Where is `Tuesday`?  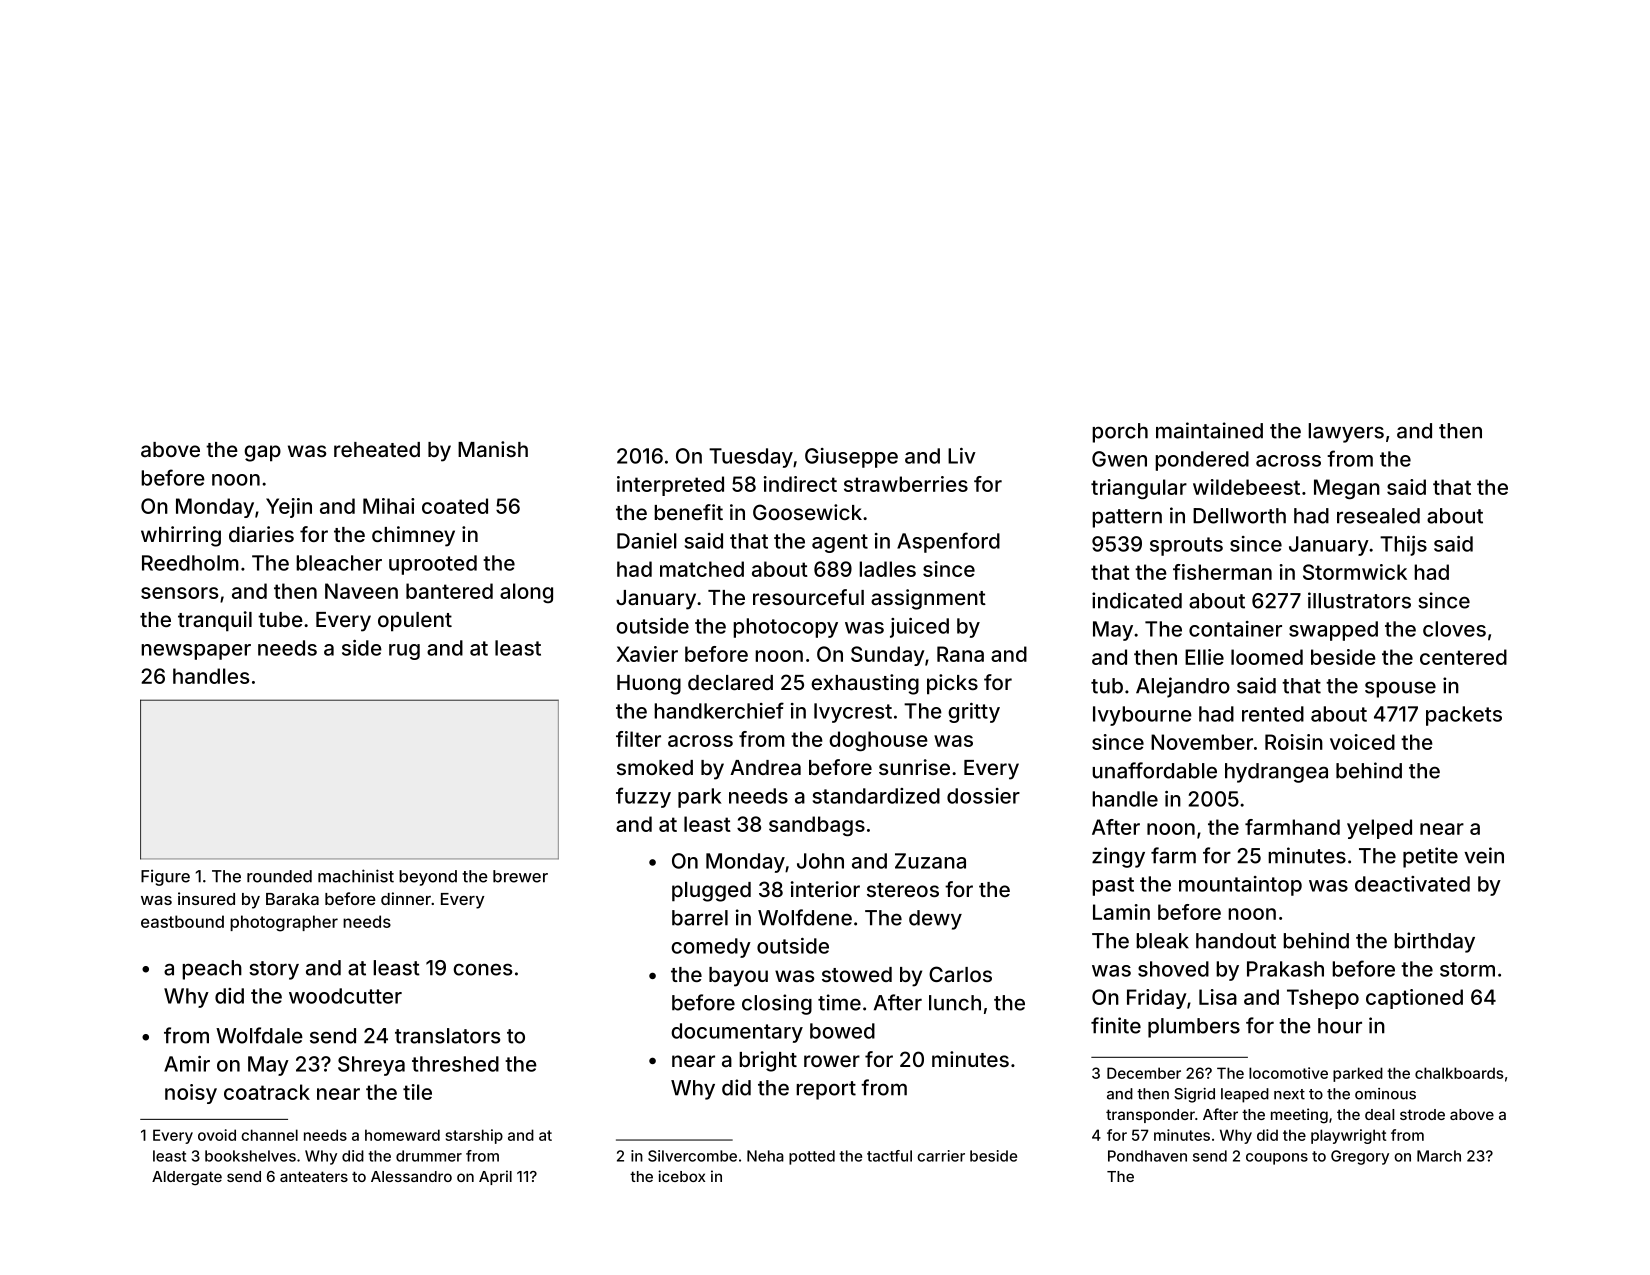 Tuesday is located at coordinates (751, 458).
